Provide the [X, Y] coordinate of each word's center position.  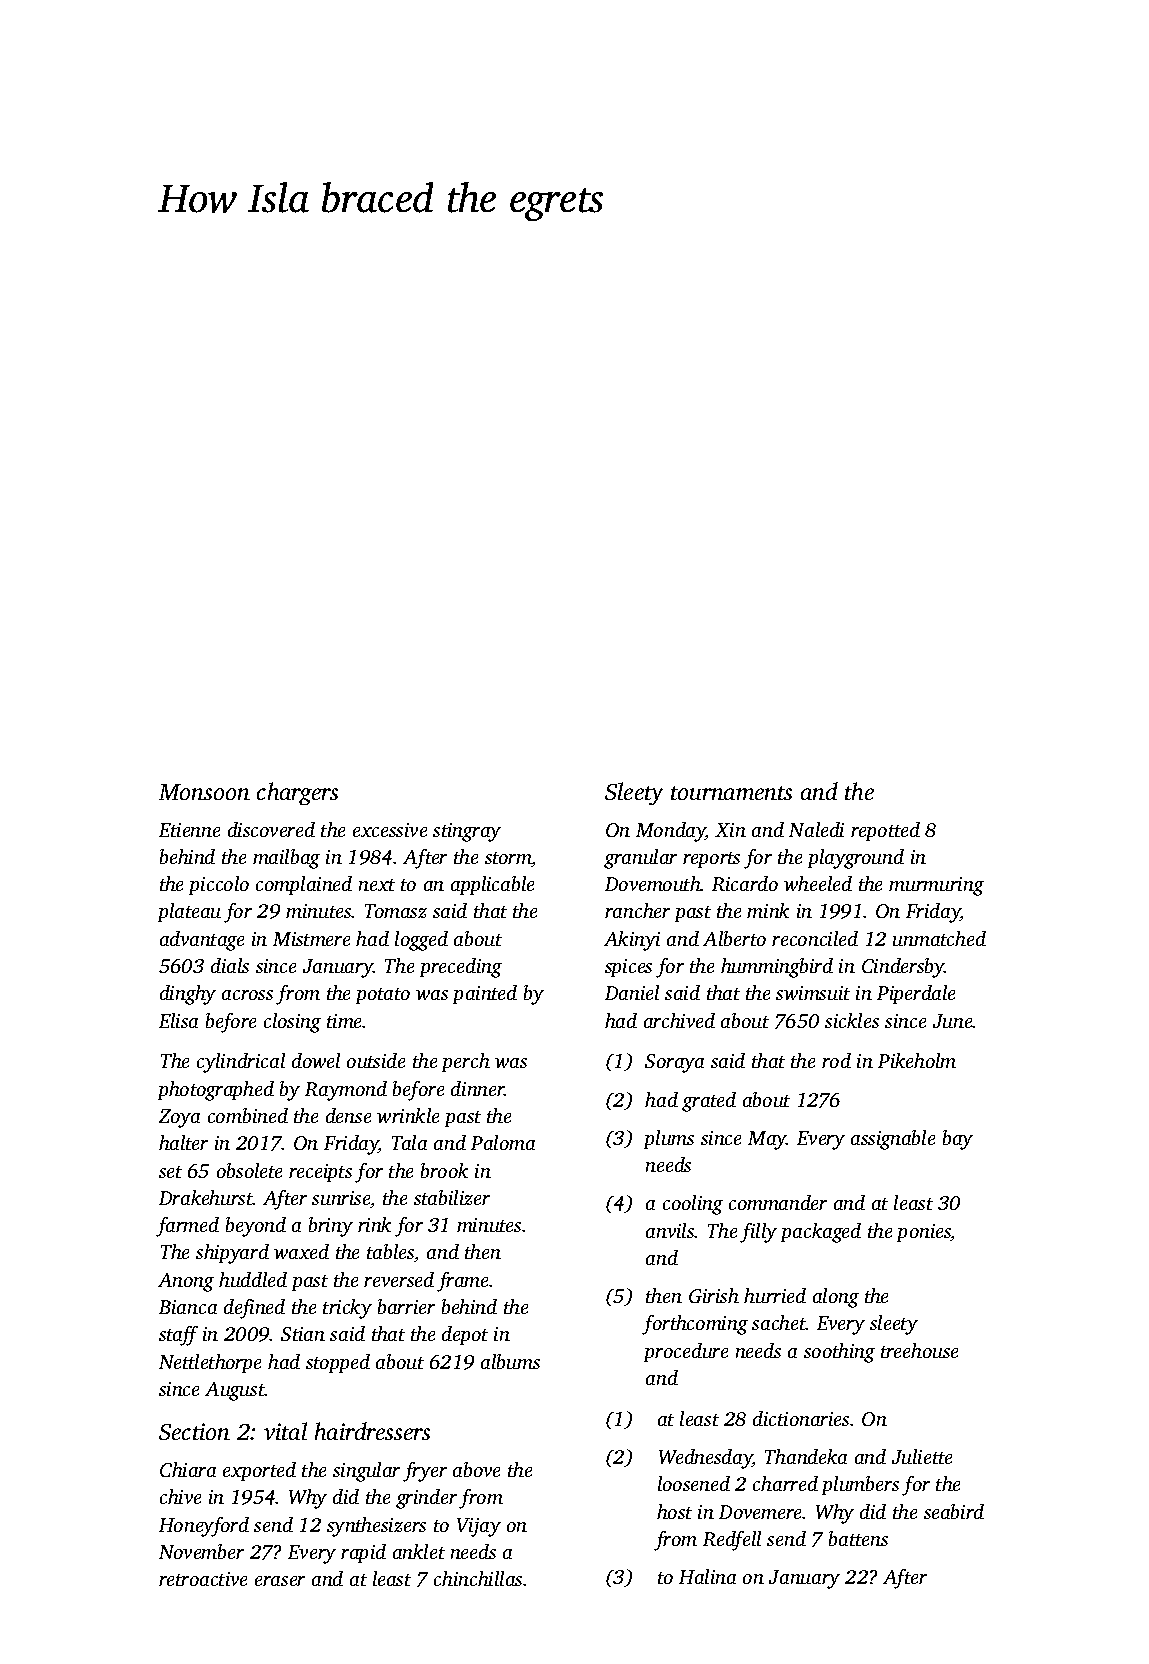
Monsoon [204, 792]
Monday [671, 832]
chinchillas [478, 1578]
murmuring [936, 886]
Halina [707, 1576]
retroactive [203, 1579]
